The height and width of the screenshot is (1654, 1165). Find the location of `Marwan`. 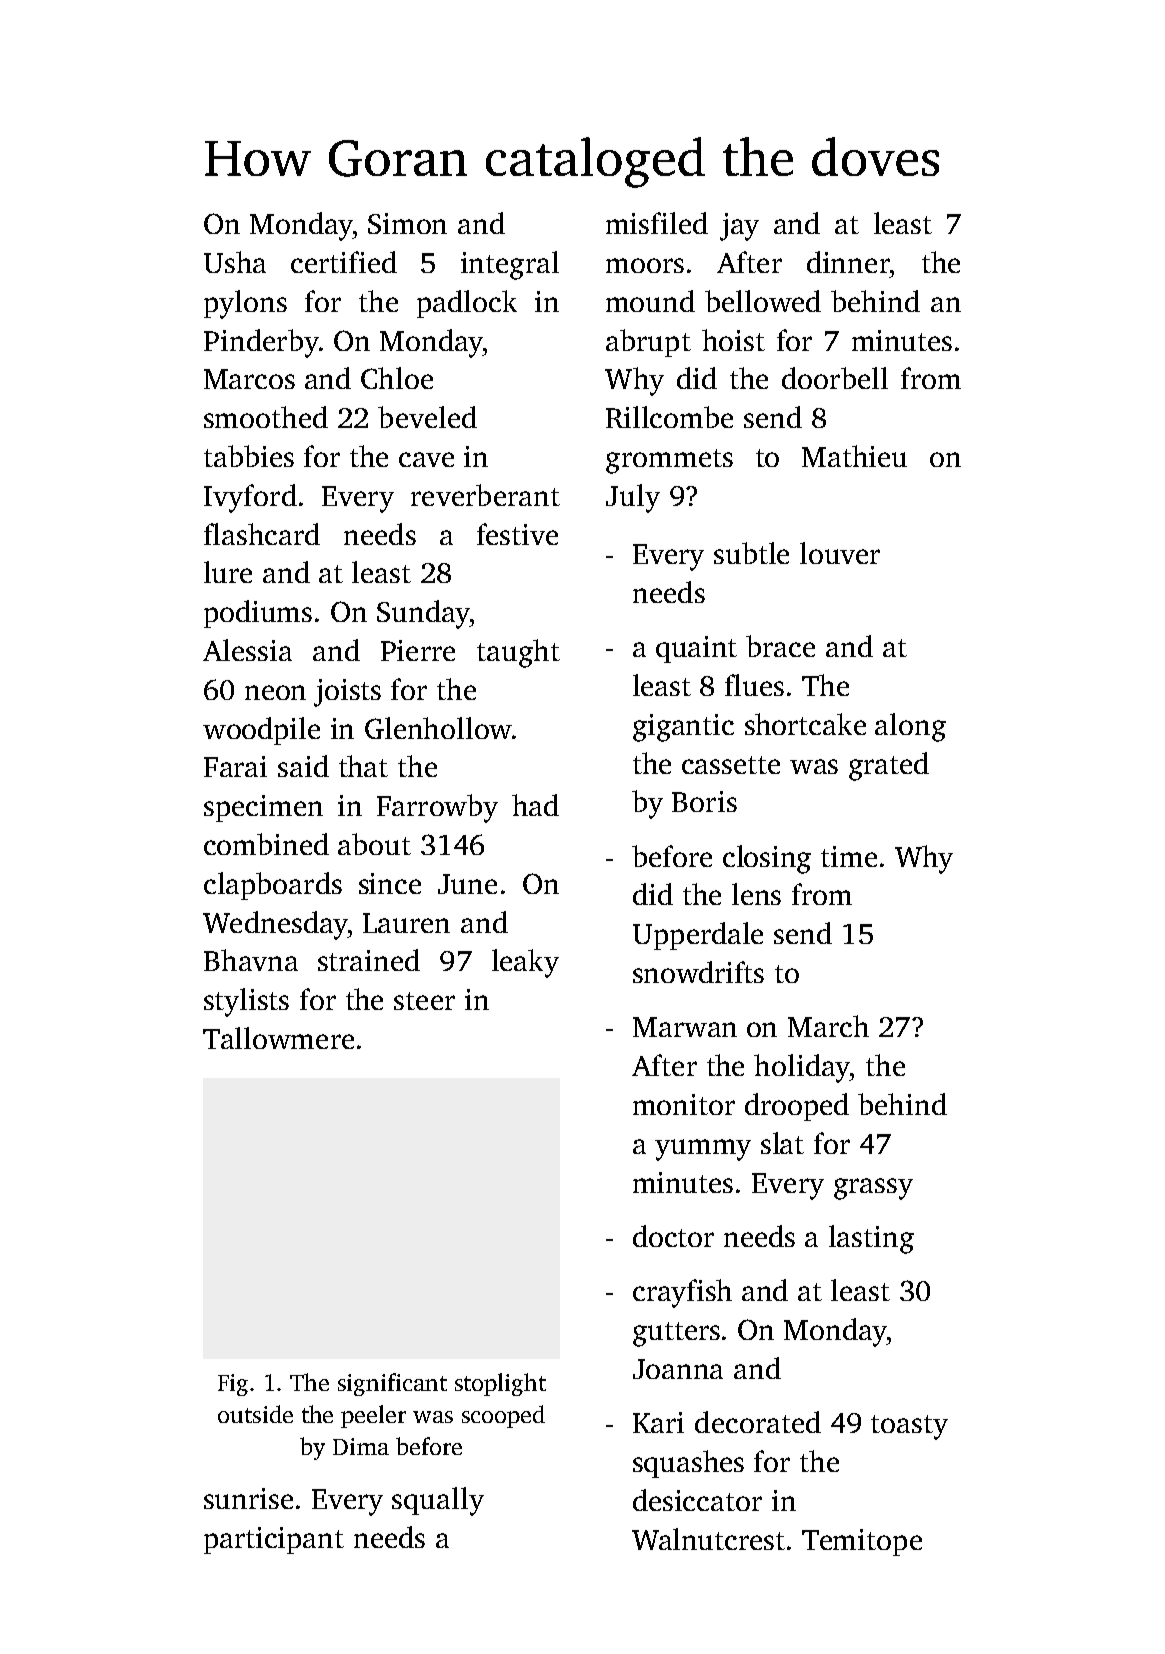

Marwan is located at coordinates (685, 1027).
